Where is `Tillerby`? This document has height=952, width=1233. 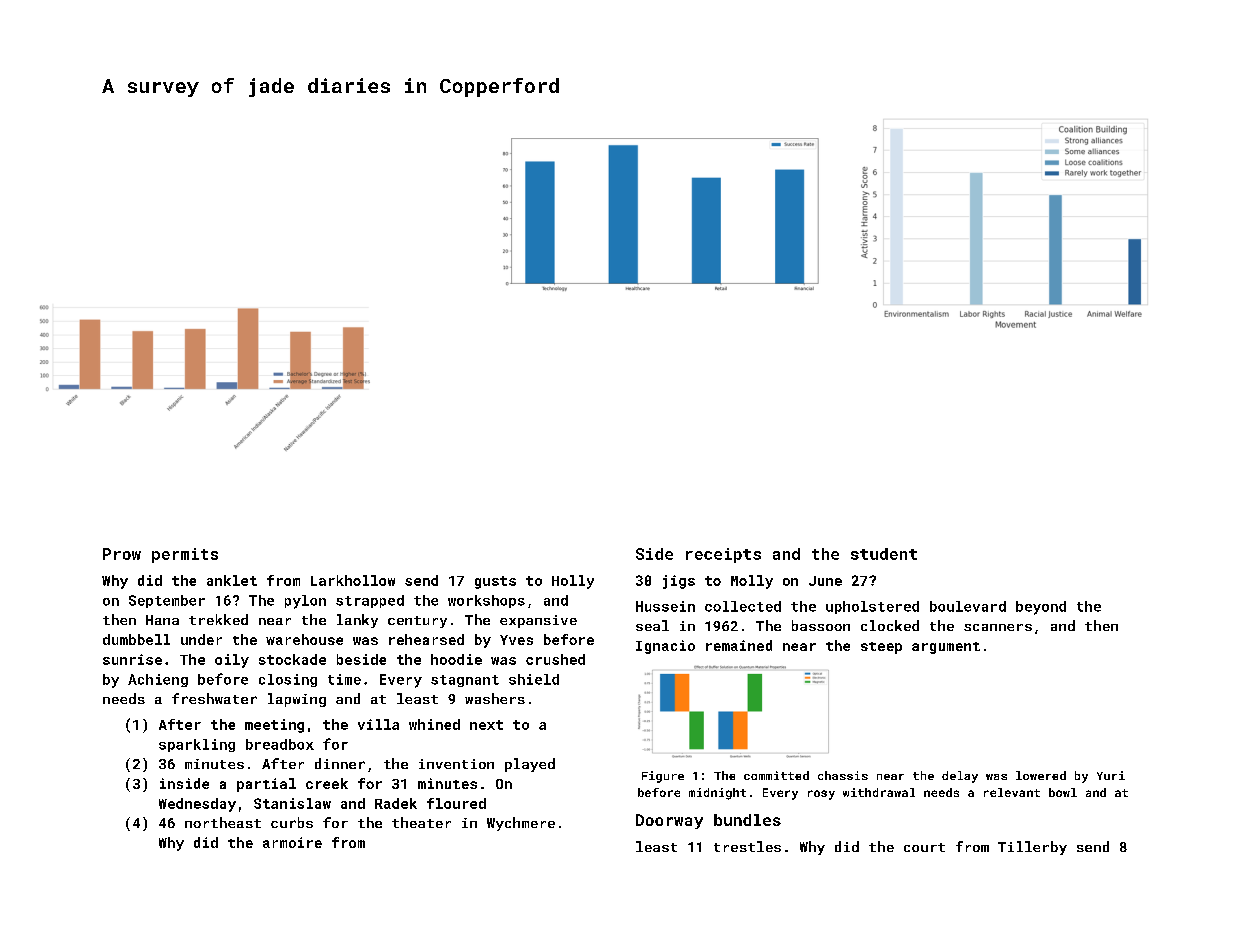 Tillerby is located at coordinates (1032, 848).
